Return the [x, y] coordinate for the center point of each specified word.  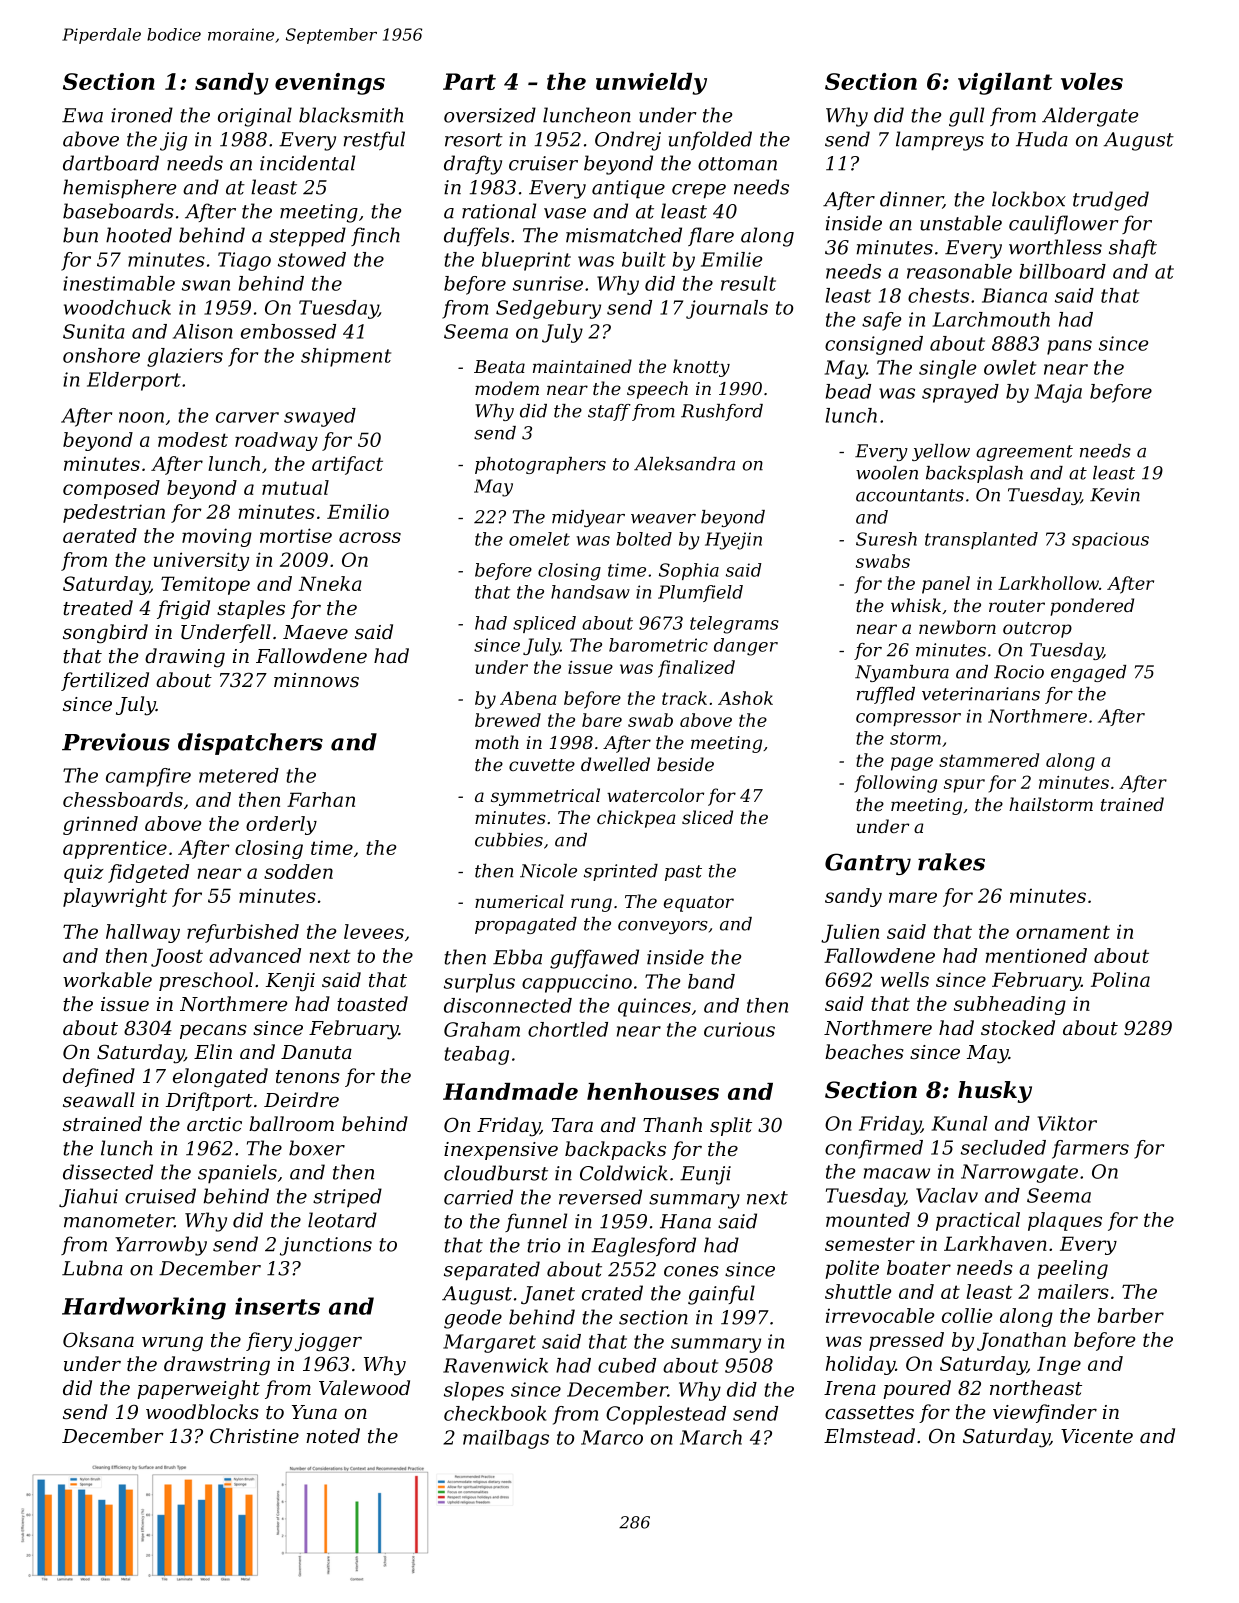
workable [107, 980]
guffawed [594, 959]
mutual [295, 487]
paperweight [198, 1390]
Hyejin [733, 541]
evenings [330, 84]
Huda [1042, 139]
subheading [1010, 1005]
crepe [699, 191]
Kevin [1115, 495]
